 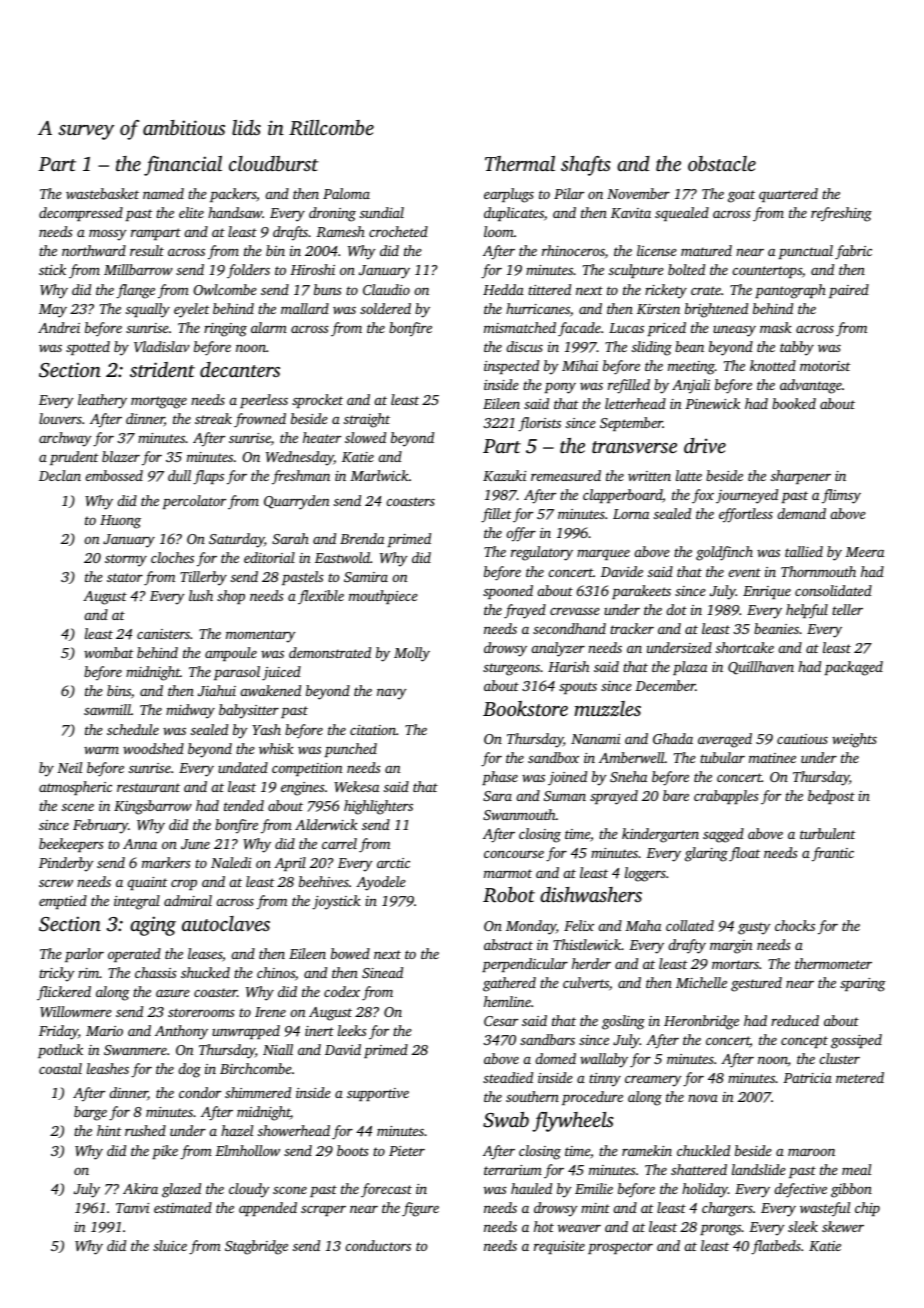 I want to click on Claudio, so click(x=386, y=289).
